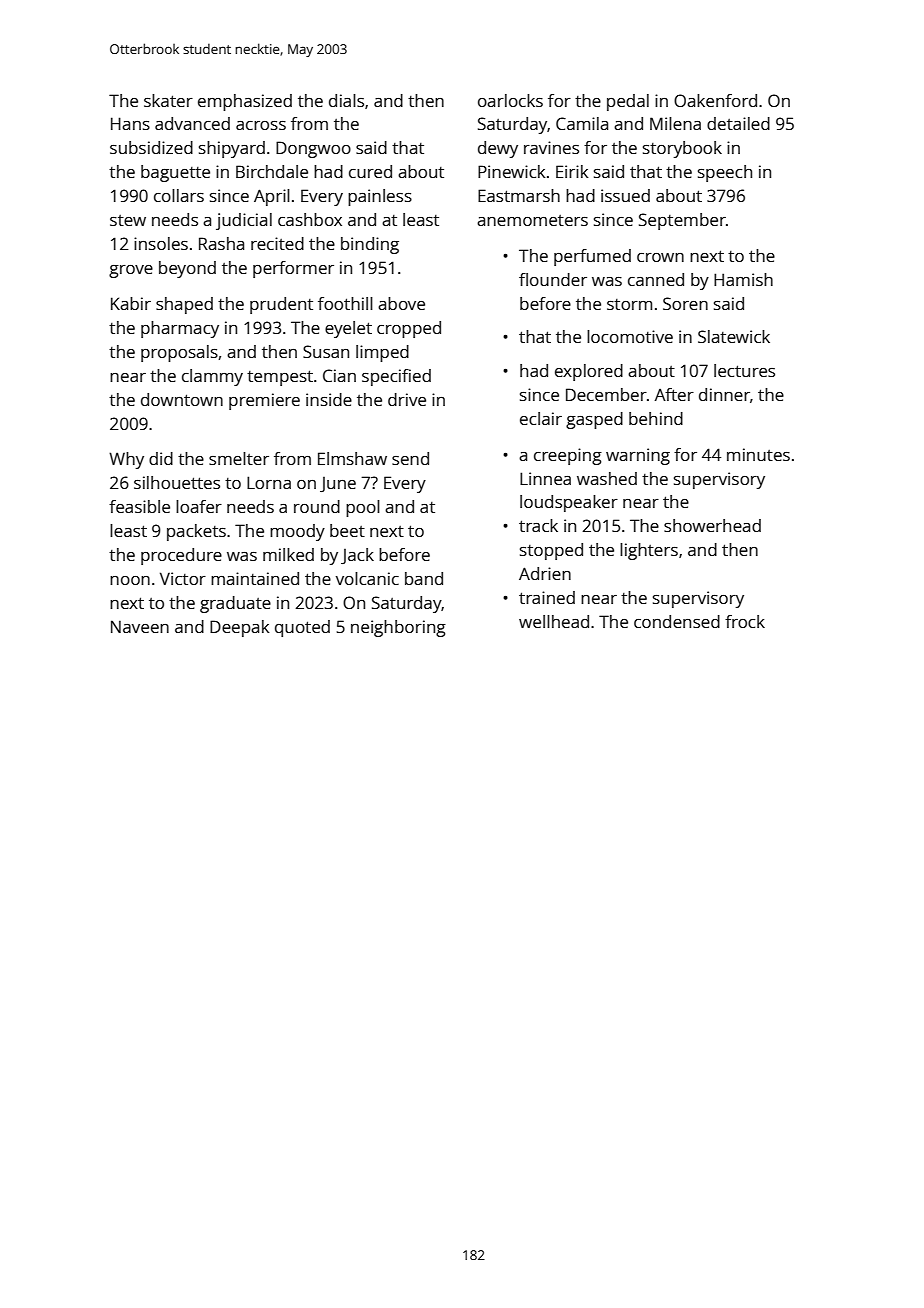 Image resolution: width=924 pixels, height=1308 pixels. What do you see at coordinates (401, 303) in the page?
I see `above` at bounding box center [401, 303].
